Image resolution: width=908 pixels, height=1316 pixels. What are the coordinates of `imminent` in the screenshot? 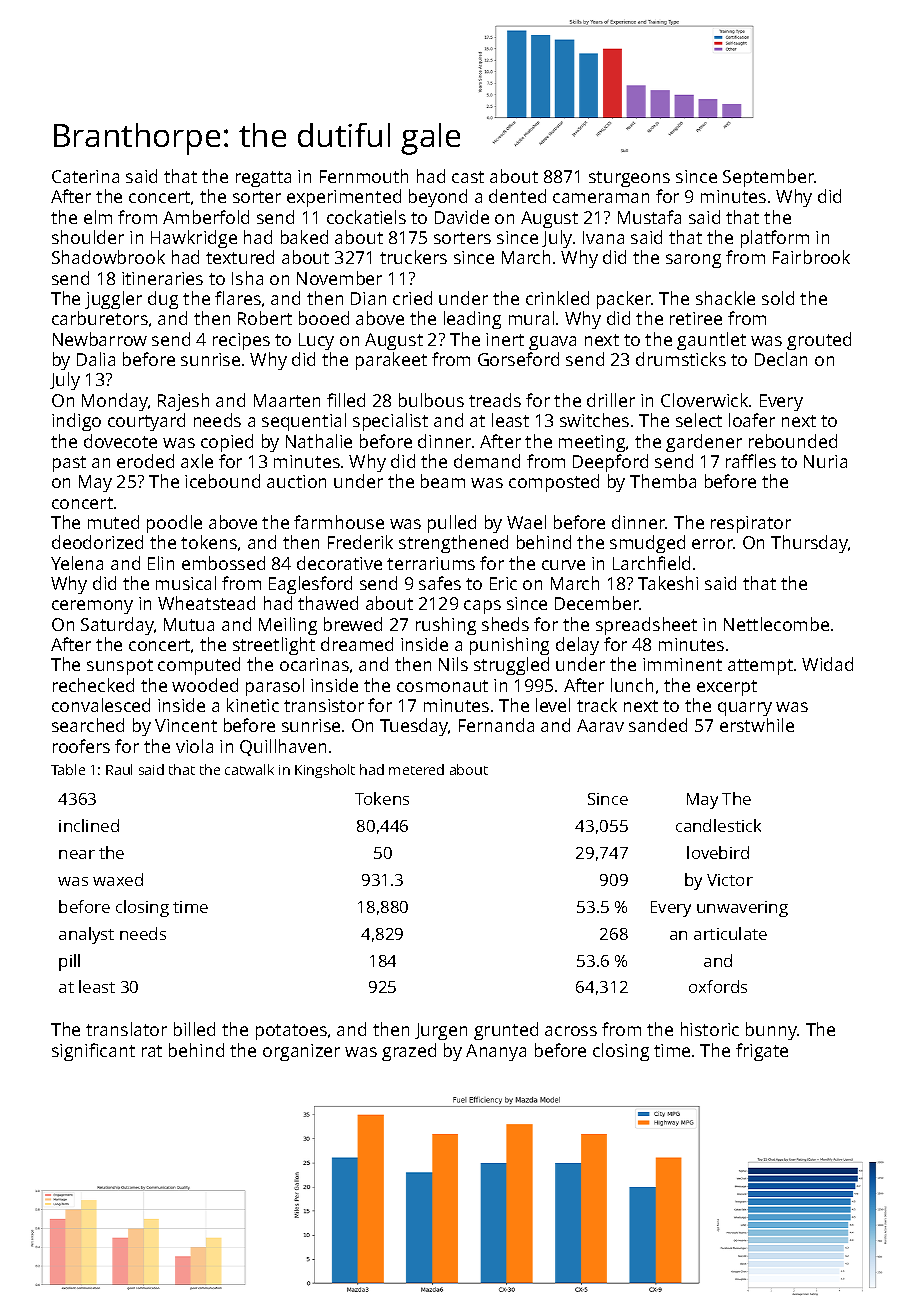 It's located at (682, 664).
